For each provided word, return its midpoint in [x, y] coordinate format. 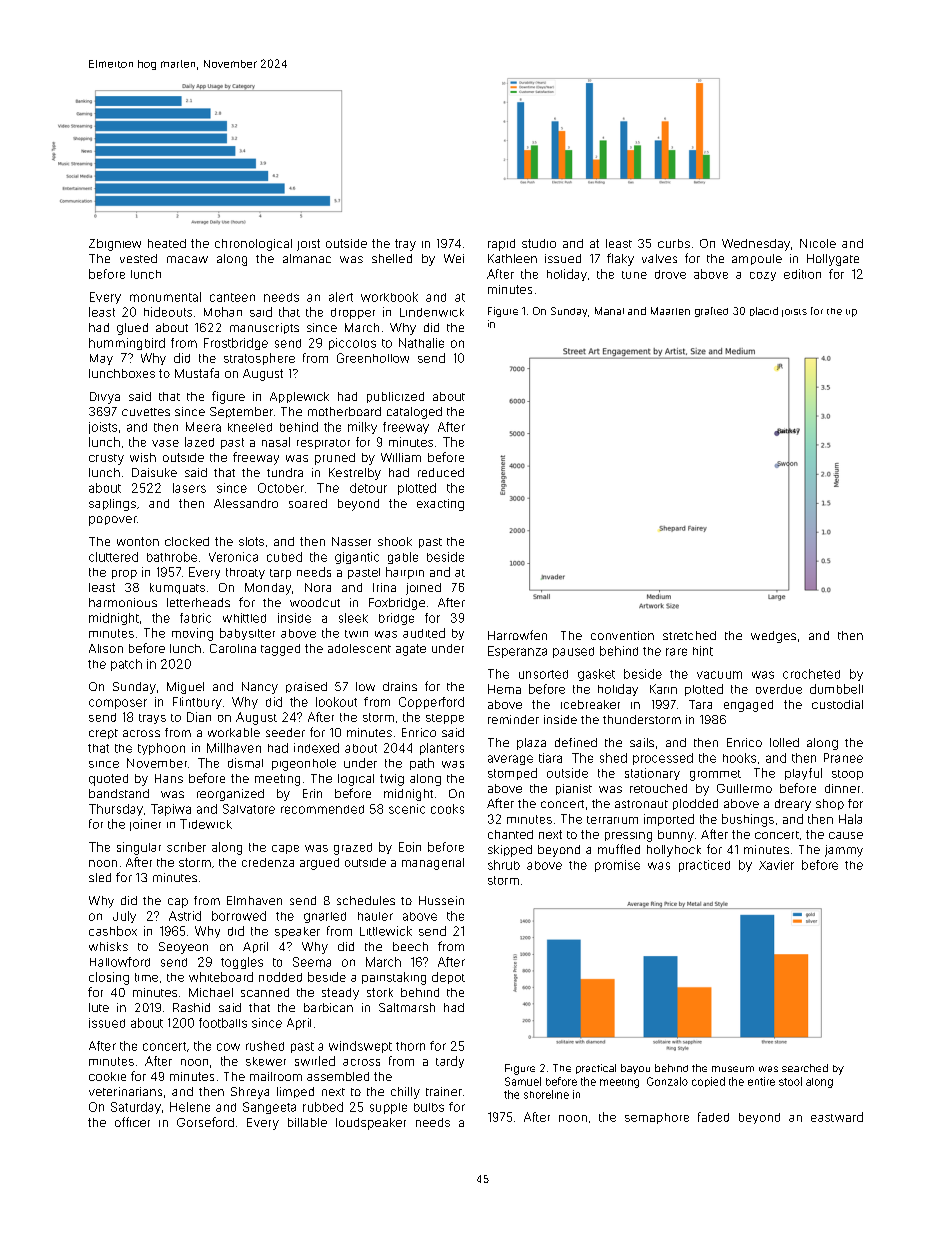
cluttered [113, 557]
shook [395, 541]
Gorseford [205, 1122]
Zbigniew [115, 245]
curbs [674, 243]
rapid [501, 245]
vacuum [719, 675]
